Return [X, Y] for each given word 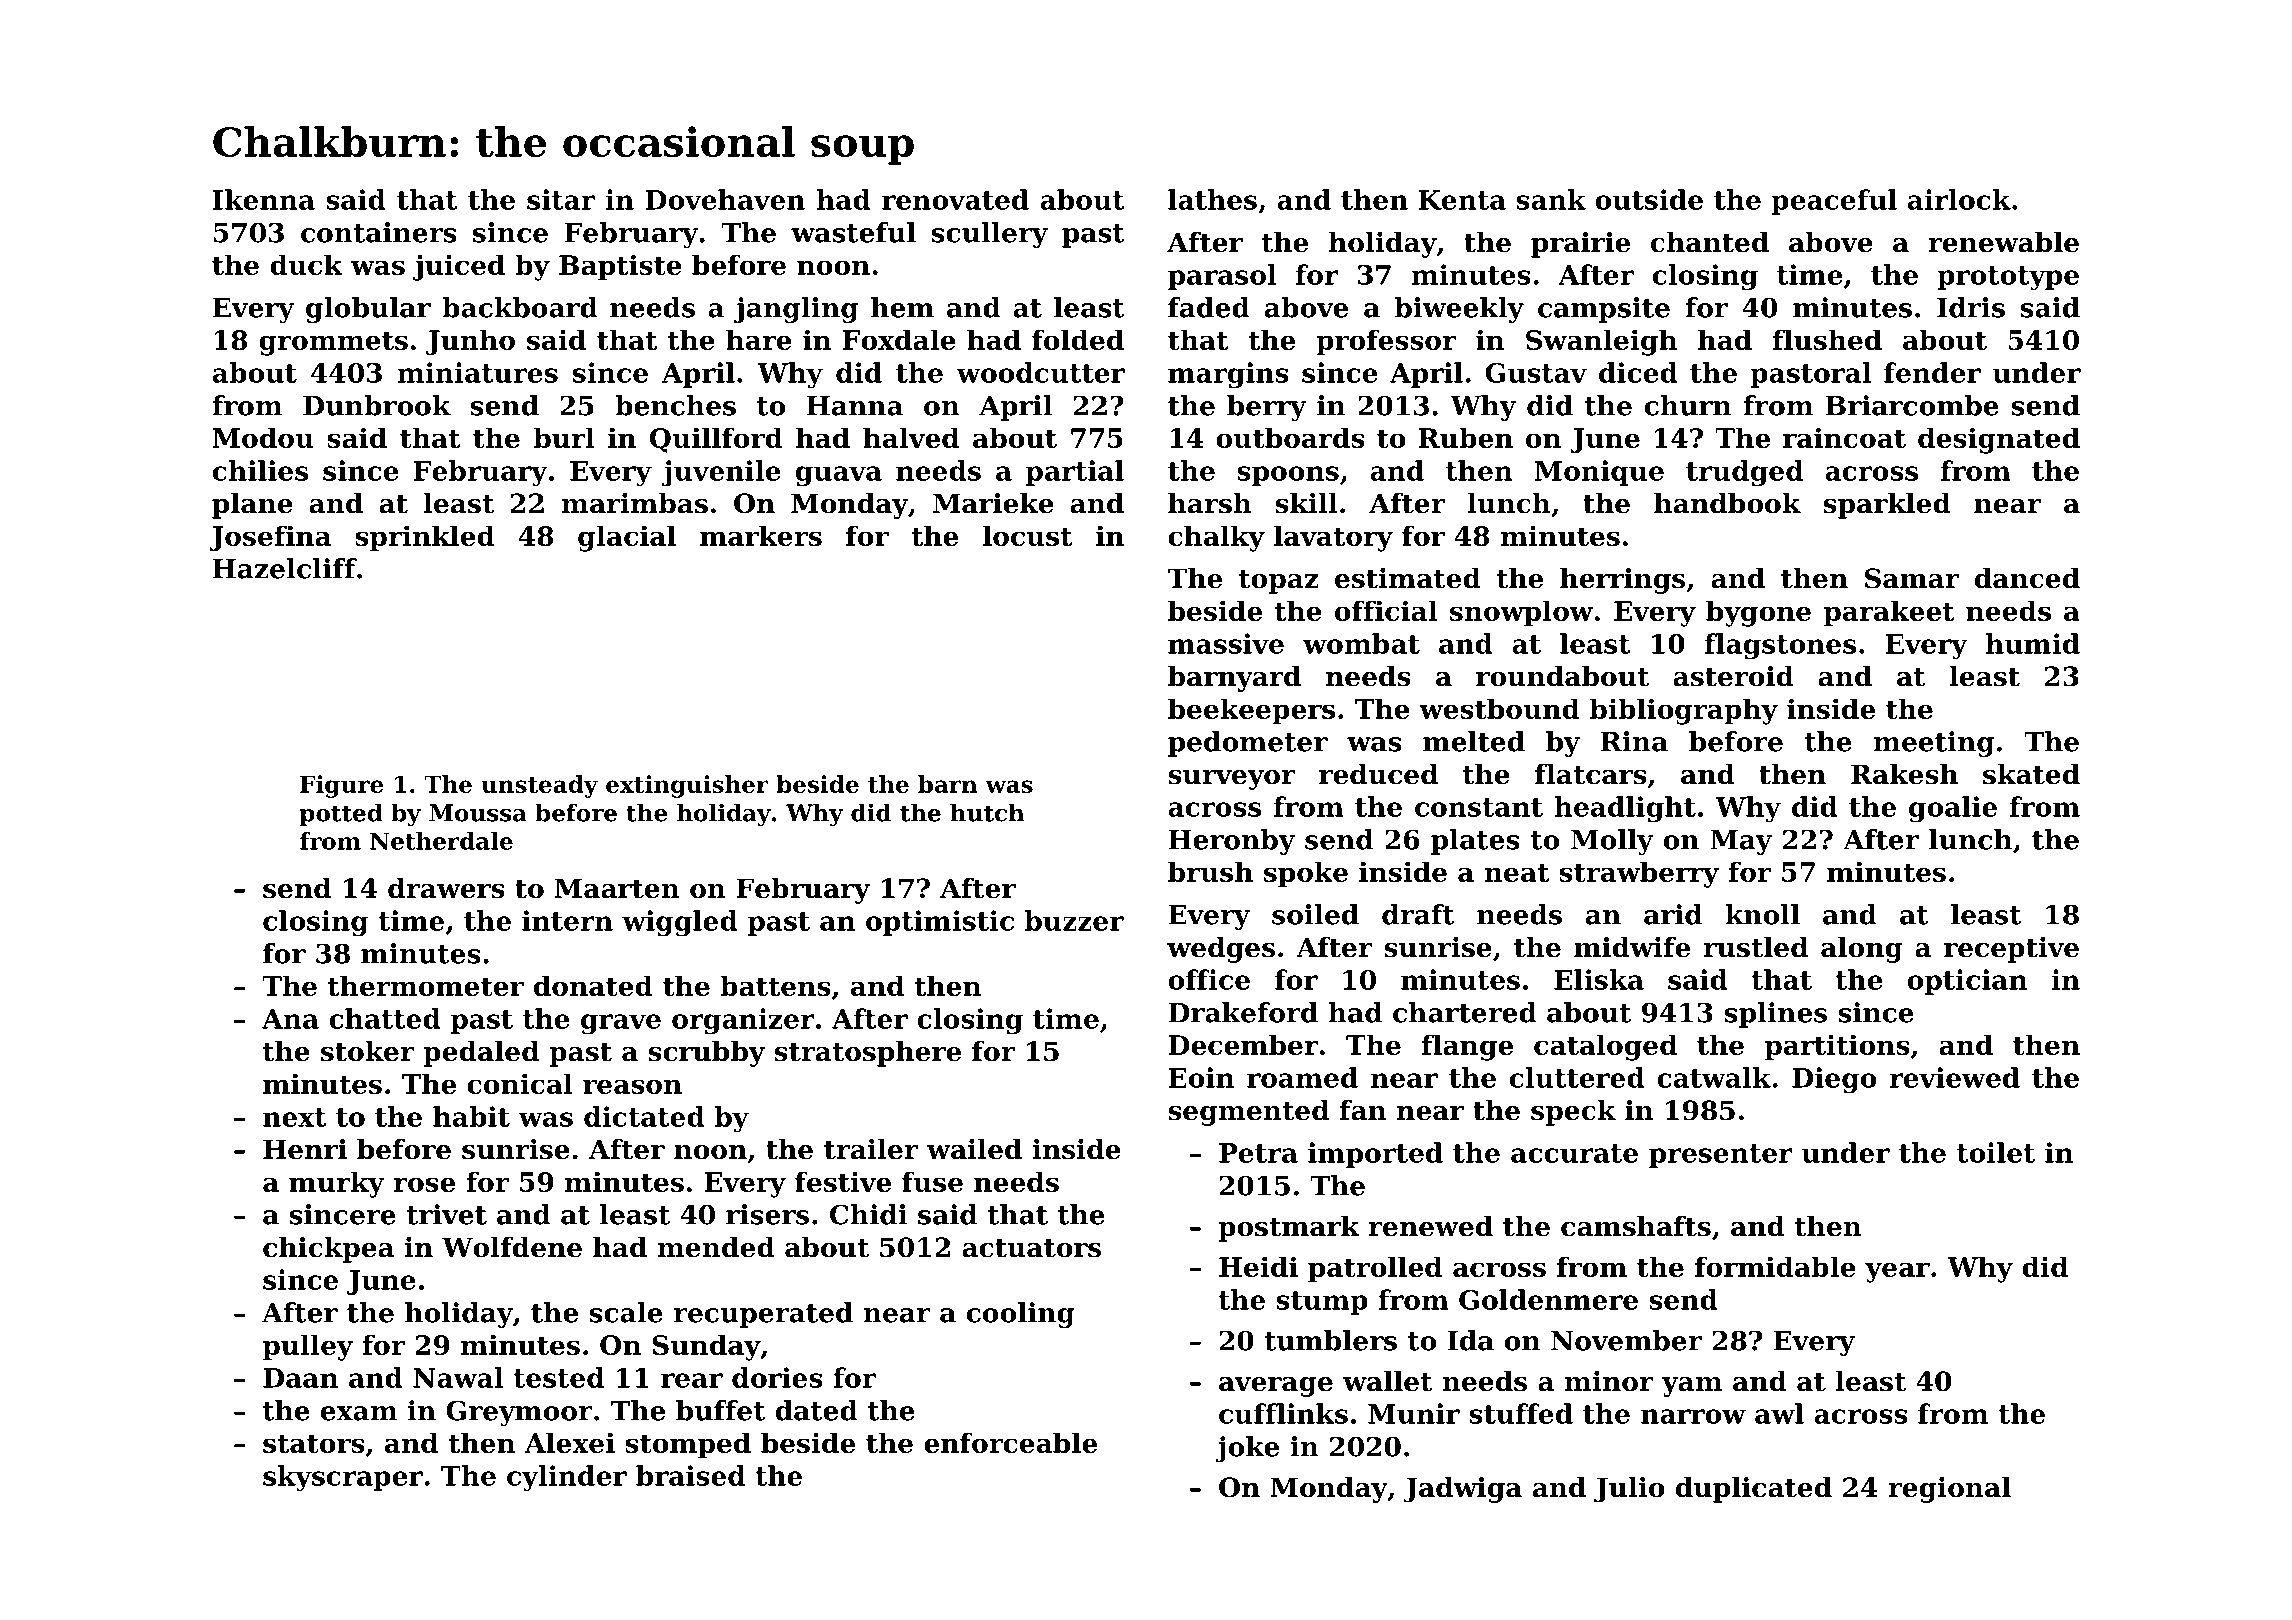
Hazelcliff [285, 568]
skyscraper [343, 1478]
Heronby [1231, 842]
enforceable [1010, 1442]
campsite [1604, 310]
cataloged [1605, 1047]
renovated [955, 199]
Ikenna [264, 199]
